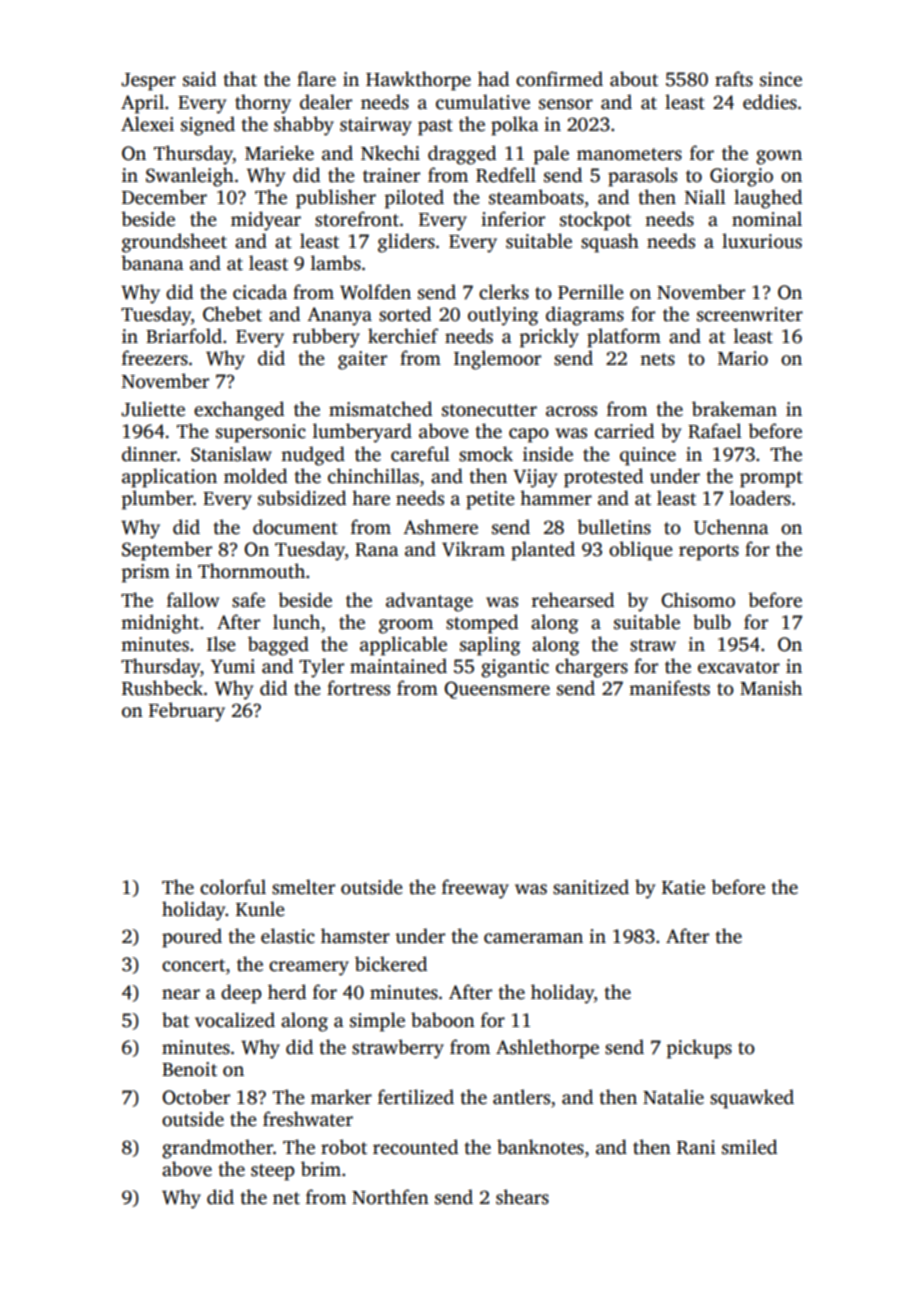  I want to click on that, so click(240, 79).
